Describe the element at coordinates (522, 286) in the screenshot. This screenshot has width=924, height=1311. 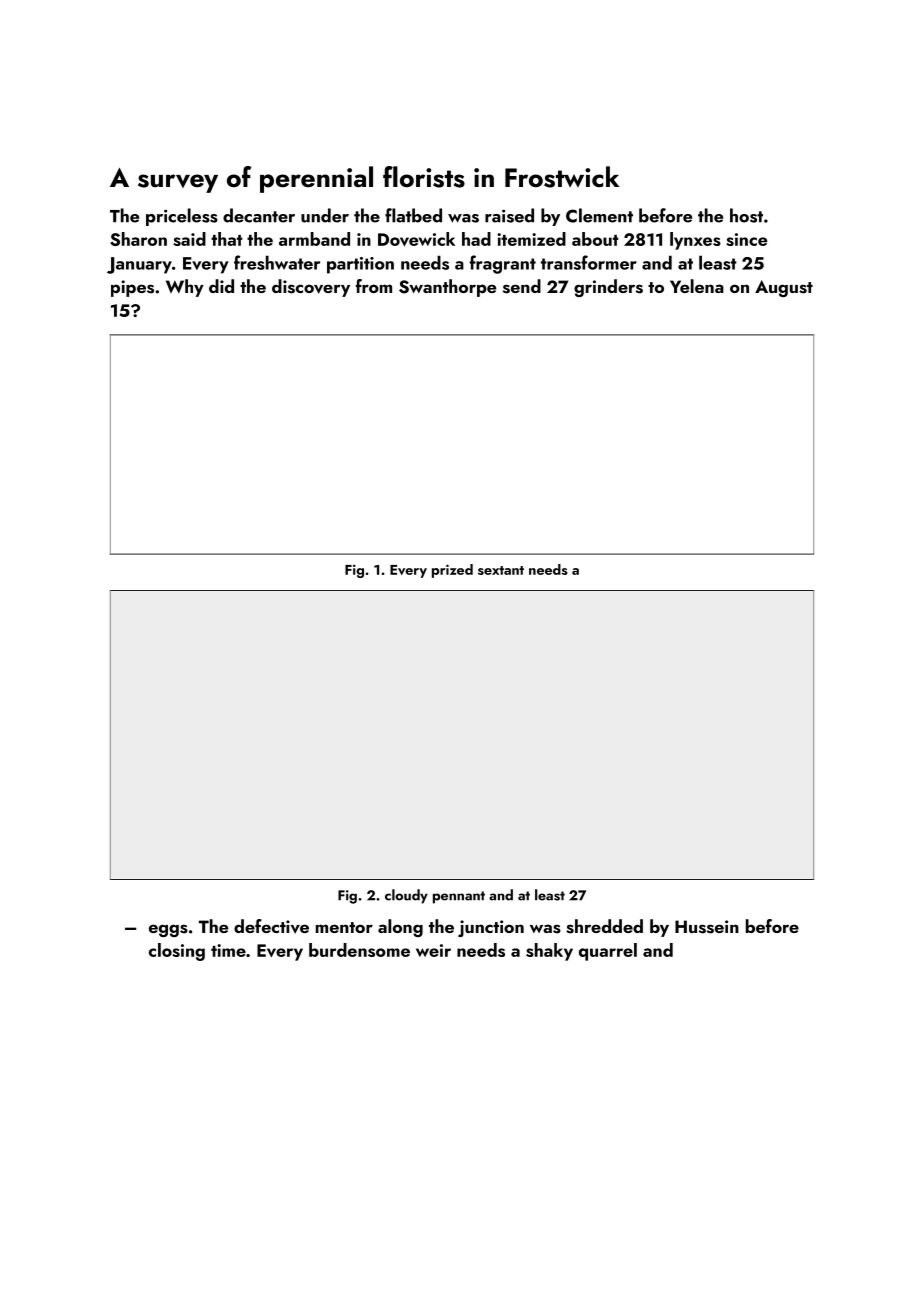
I see `send` at that location.
